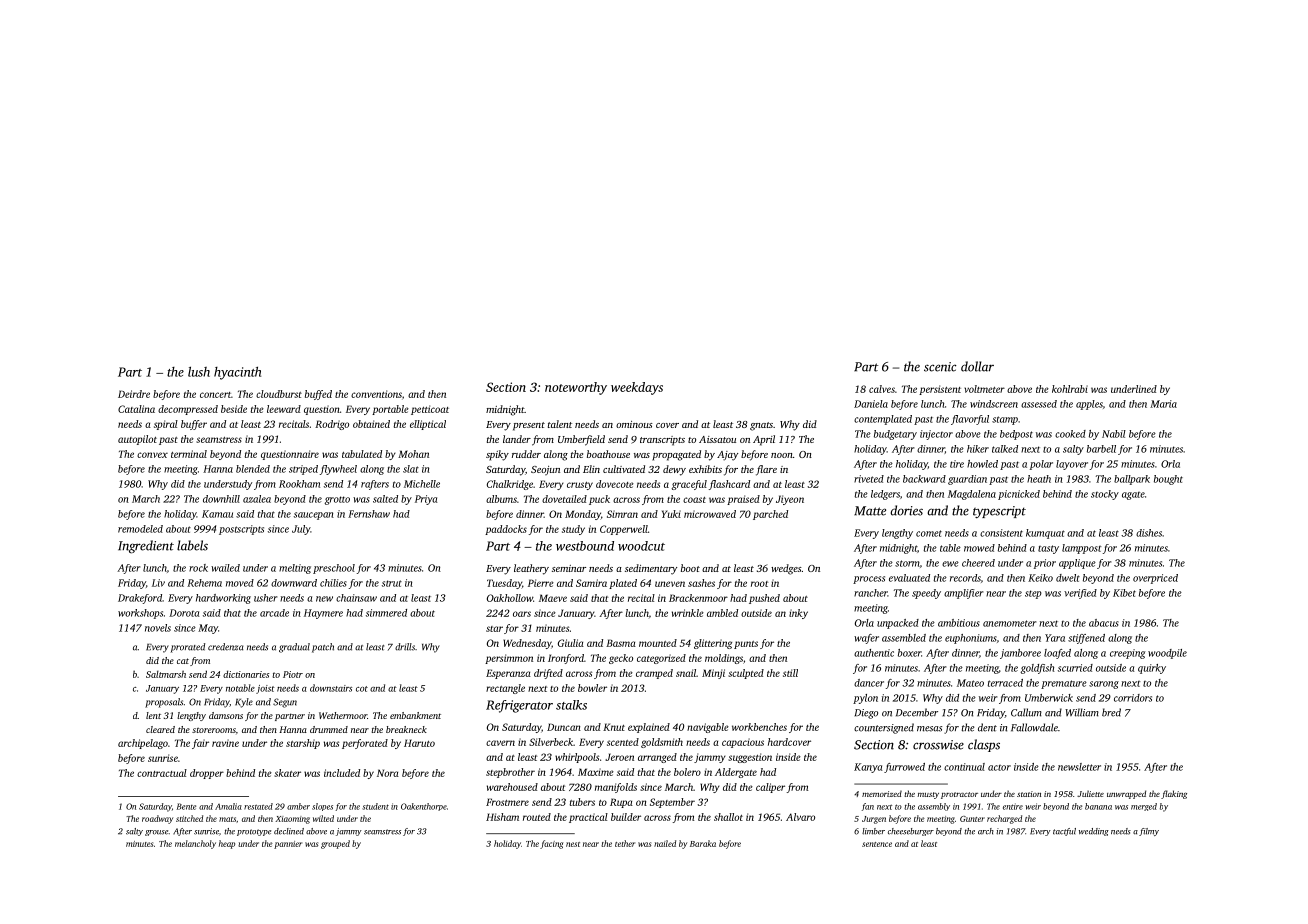  Describe the element at coordinates (1005, 449) in the page. I see `talked` at that location.
